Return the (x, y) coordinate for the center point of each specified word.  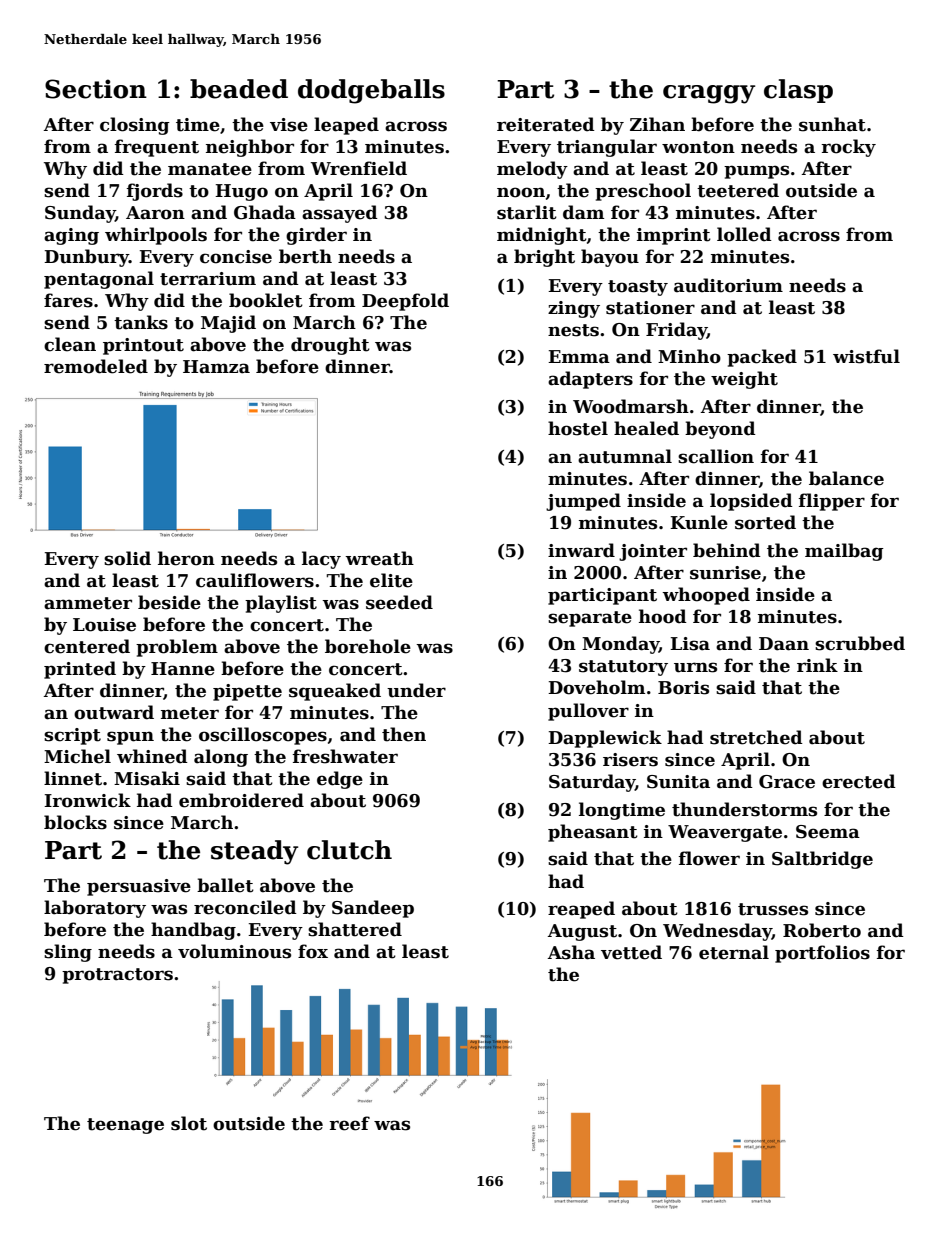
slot (189, 1123)
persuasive (139, 887)
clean (70, 344)
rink (817, 665)
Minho (689, 356)
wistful (866, 356)
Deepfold (405, 302)
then (404, 734)
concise (236, 257)
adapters (590, 380)
